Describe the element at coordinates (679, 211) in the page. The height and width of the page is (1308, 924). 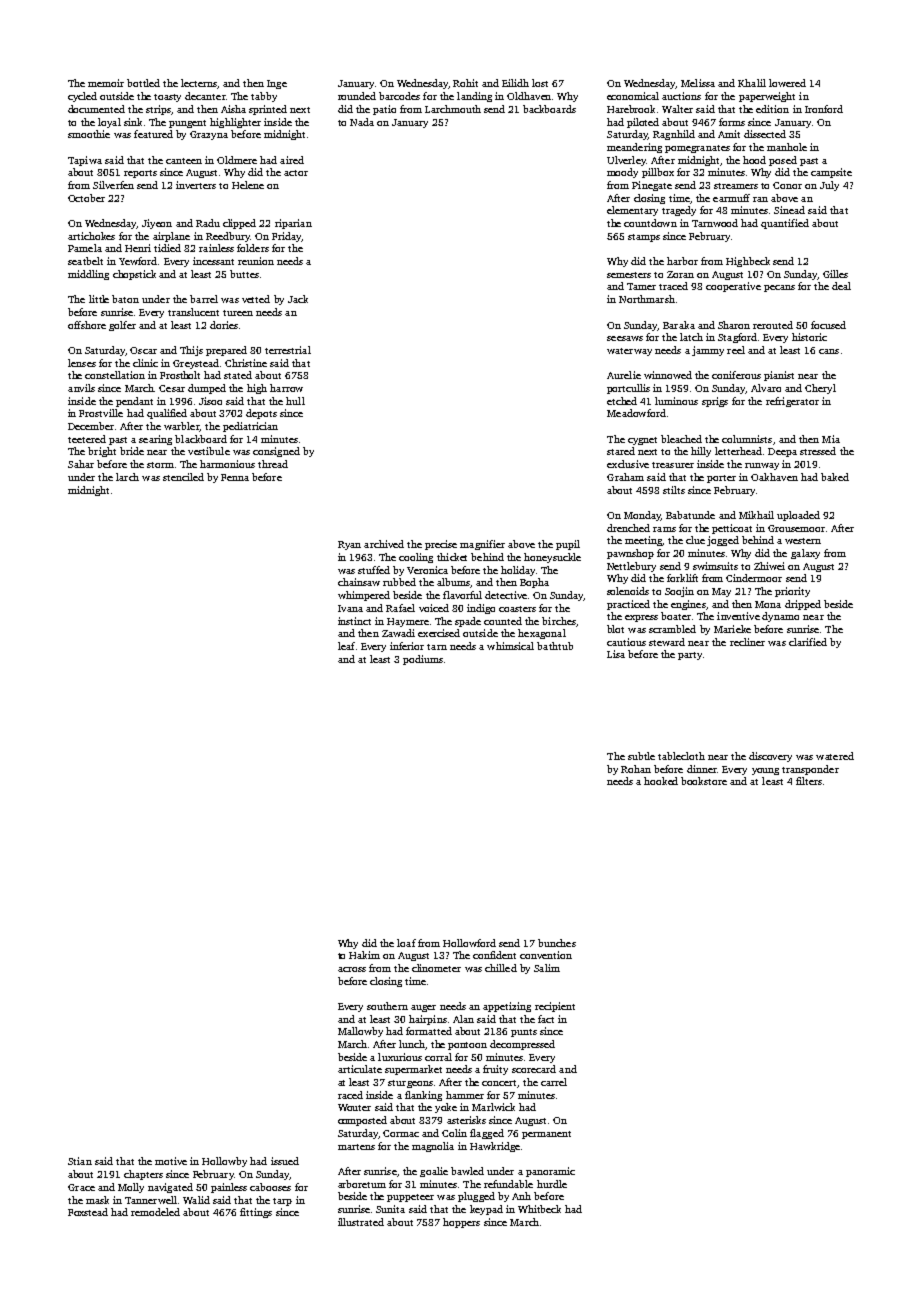
I see `tragedy` at that location.
